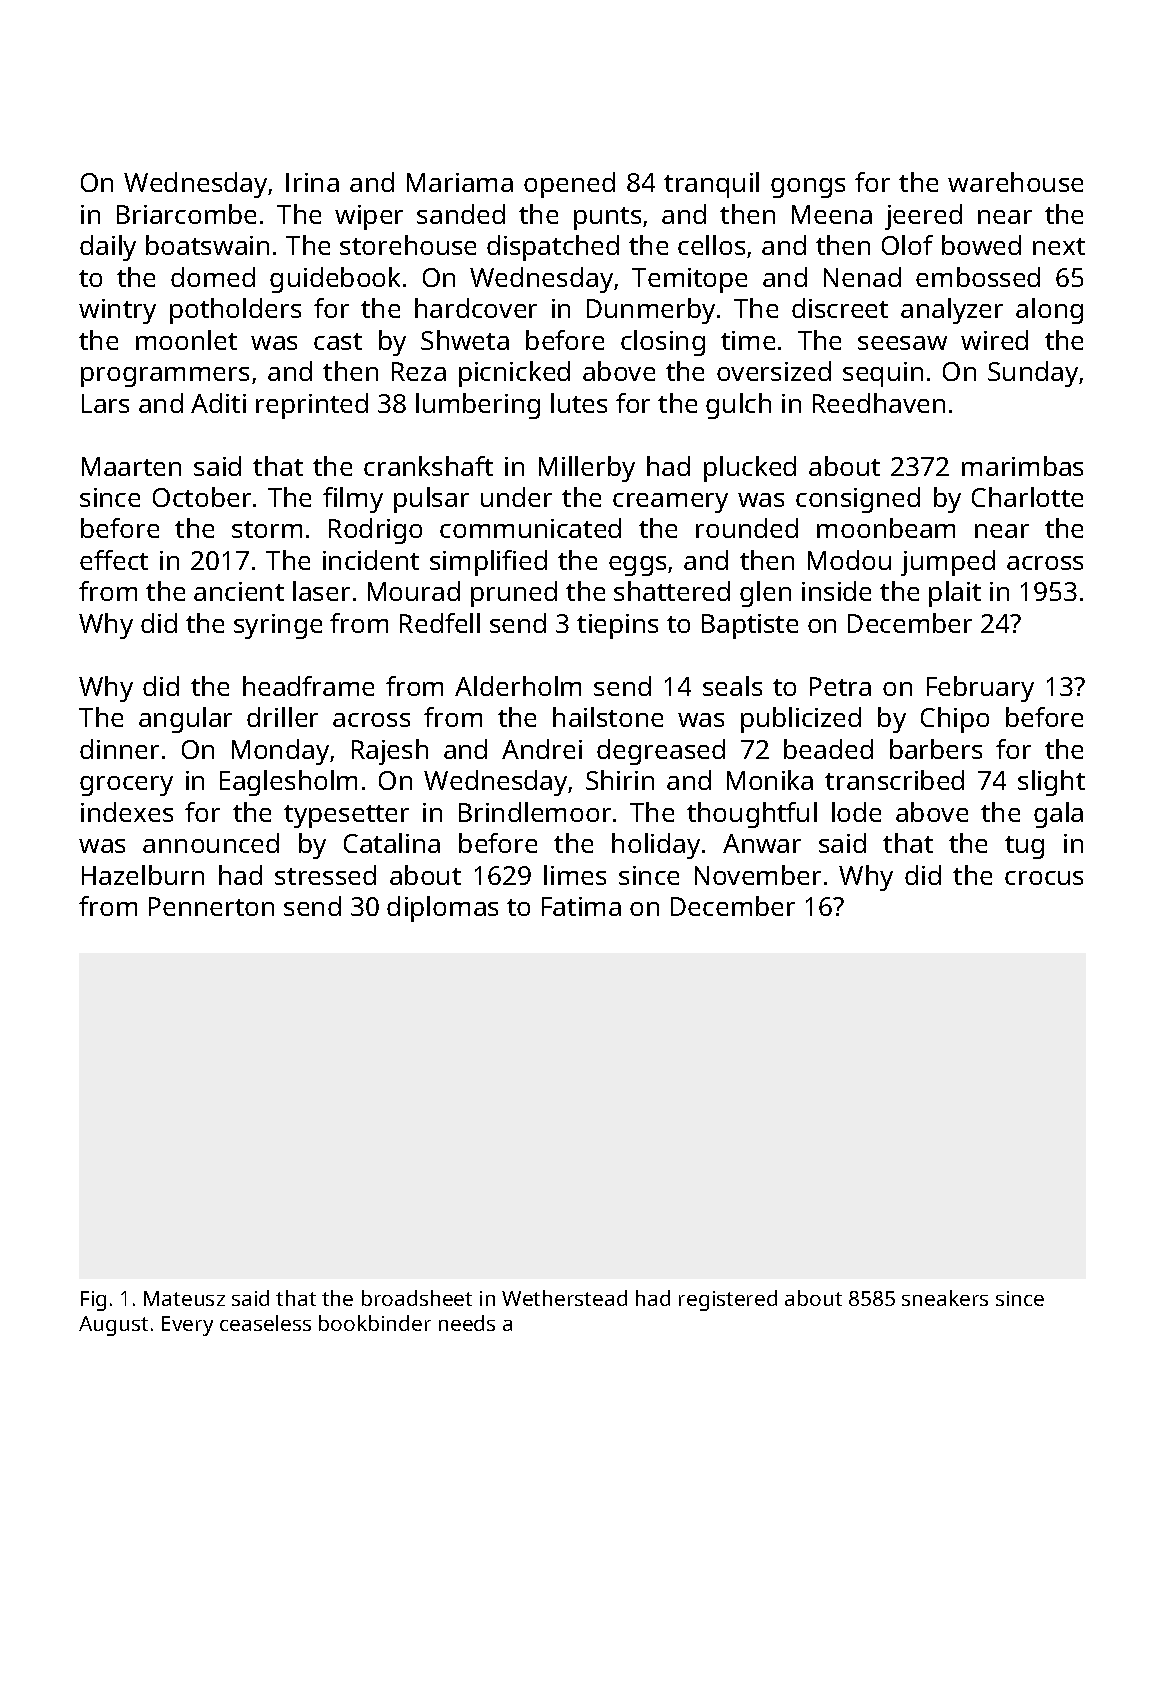 This screenshot has height=1688, width=1165. I want to click on diplomas, so click(442, 909).
